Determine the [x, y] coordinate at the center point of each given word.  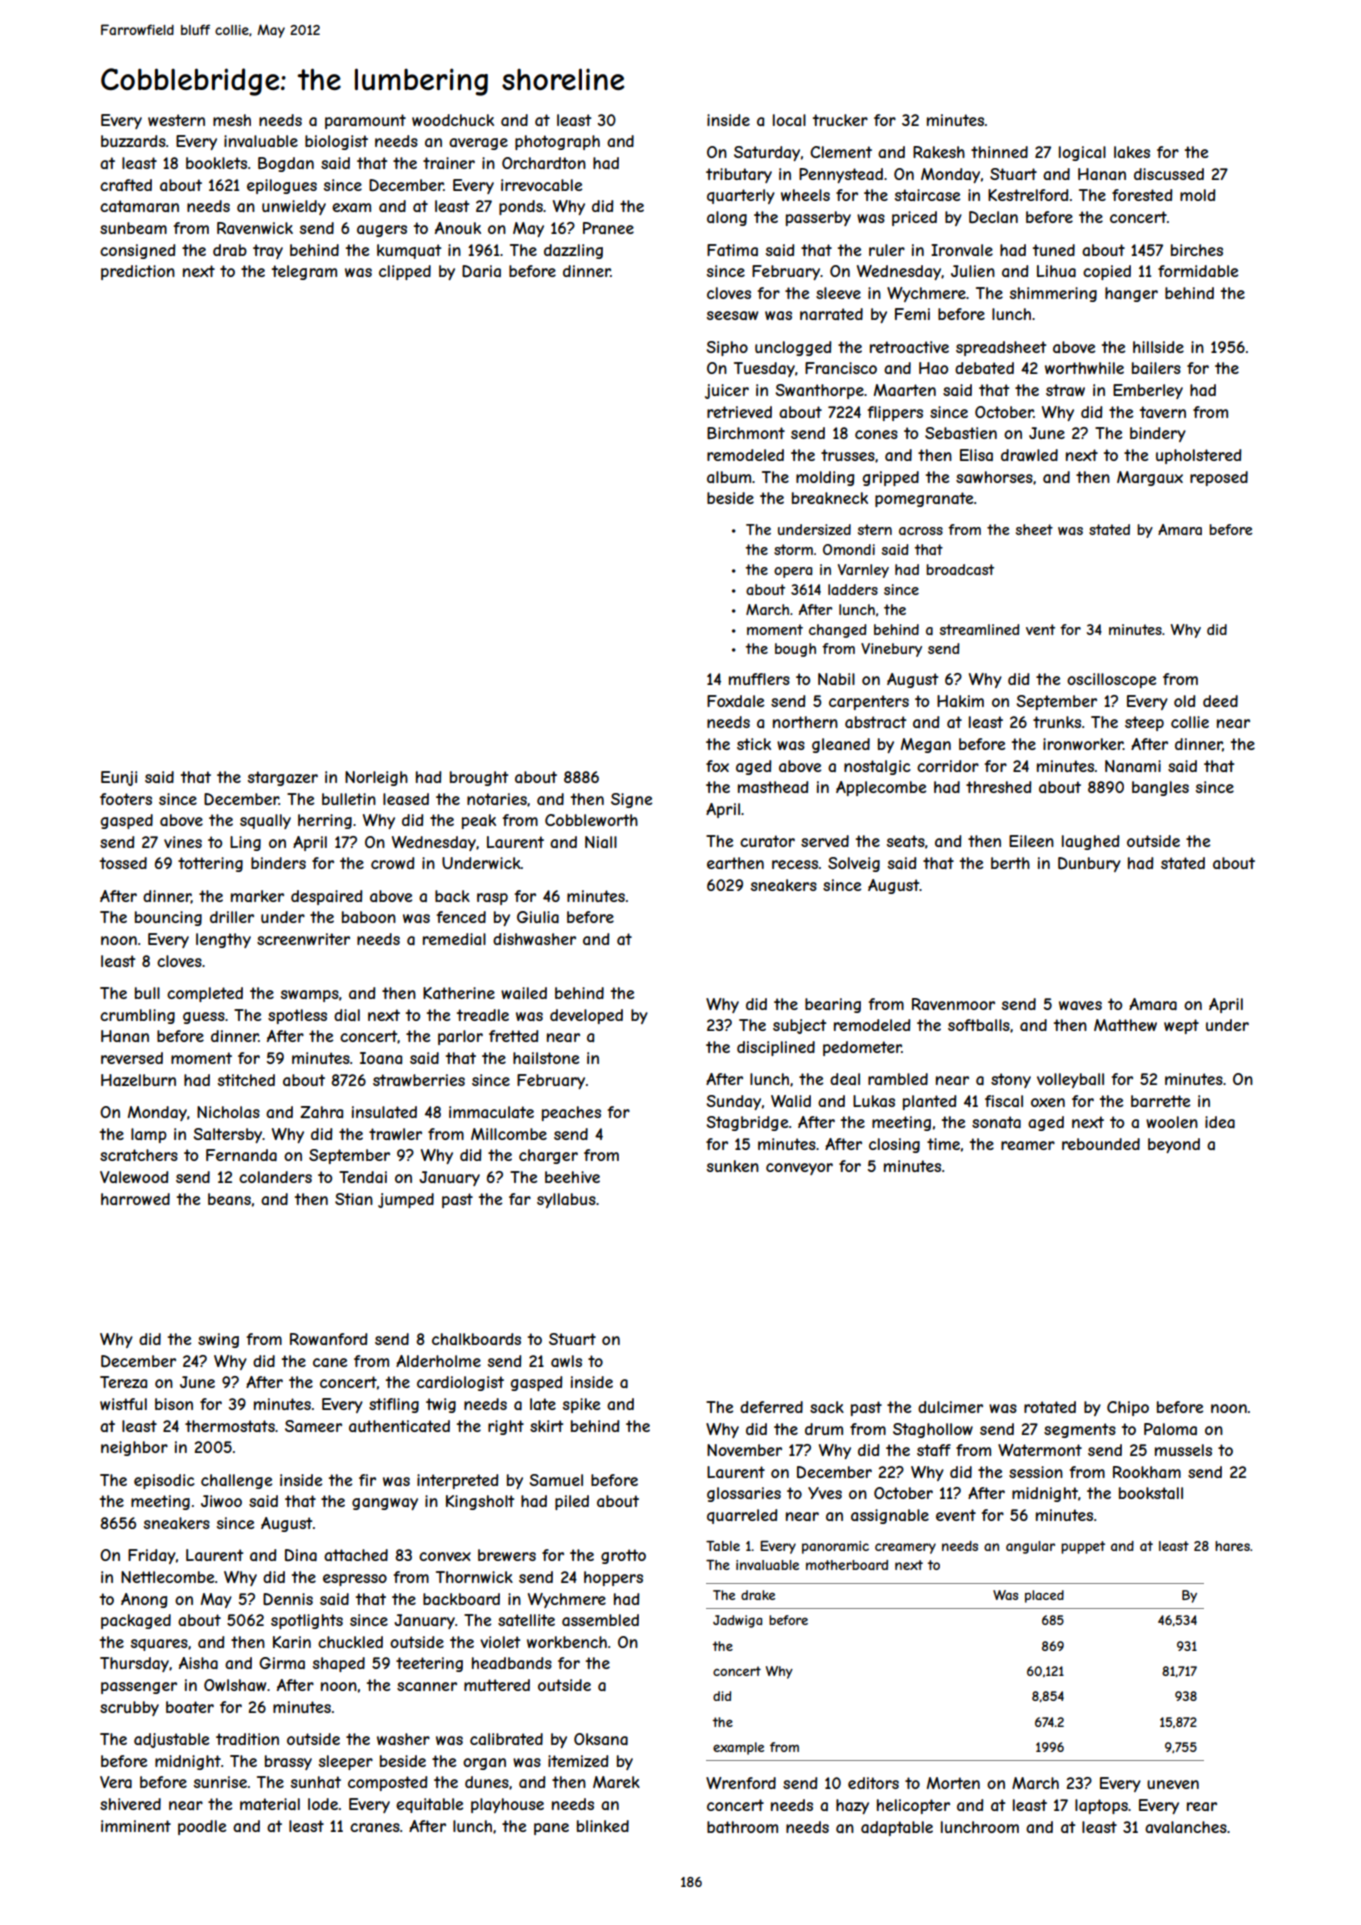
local [789, 120]
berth [1010, 863]
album [729, 477]
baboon [369, 917]
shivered [130, 1804]
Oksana [601, 1739]
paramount [365, 121]
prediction [138, 272]
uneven [1173, 1784]
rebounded [1101, 1144]
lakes [1132, 152]
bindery [1158, 434]
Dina [301, 1555]
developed [586, 1016]
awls [566, 1361]
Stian [354, 1199]
